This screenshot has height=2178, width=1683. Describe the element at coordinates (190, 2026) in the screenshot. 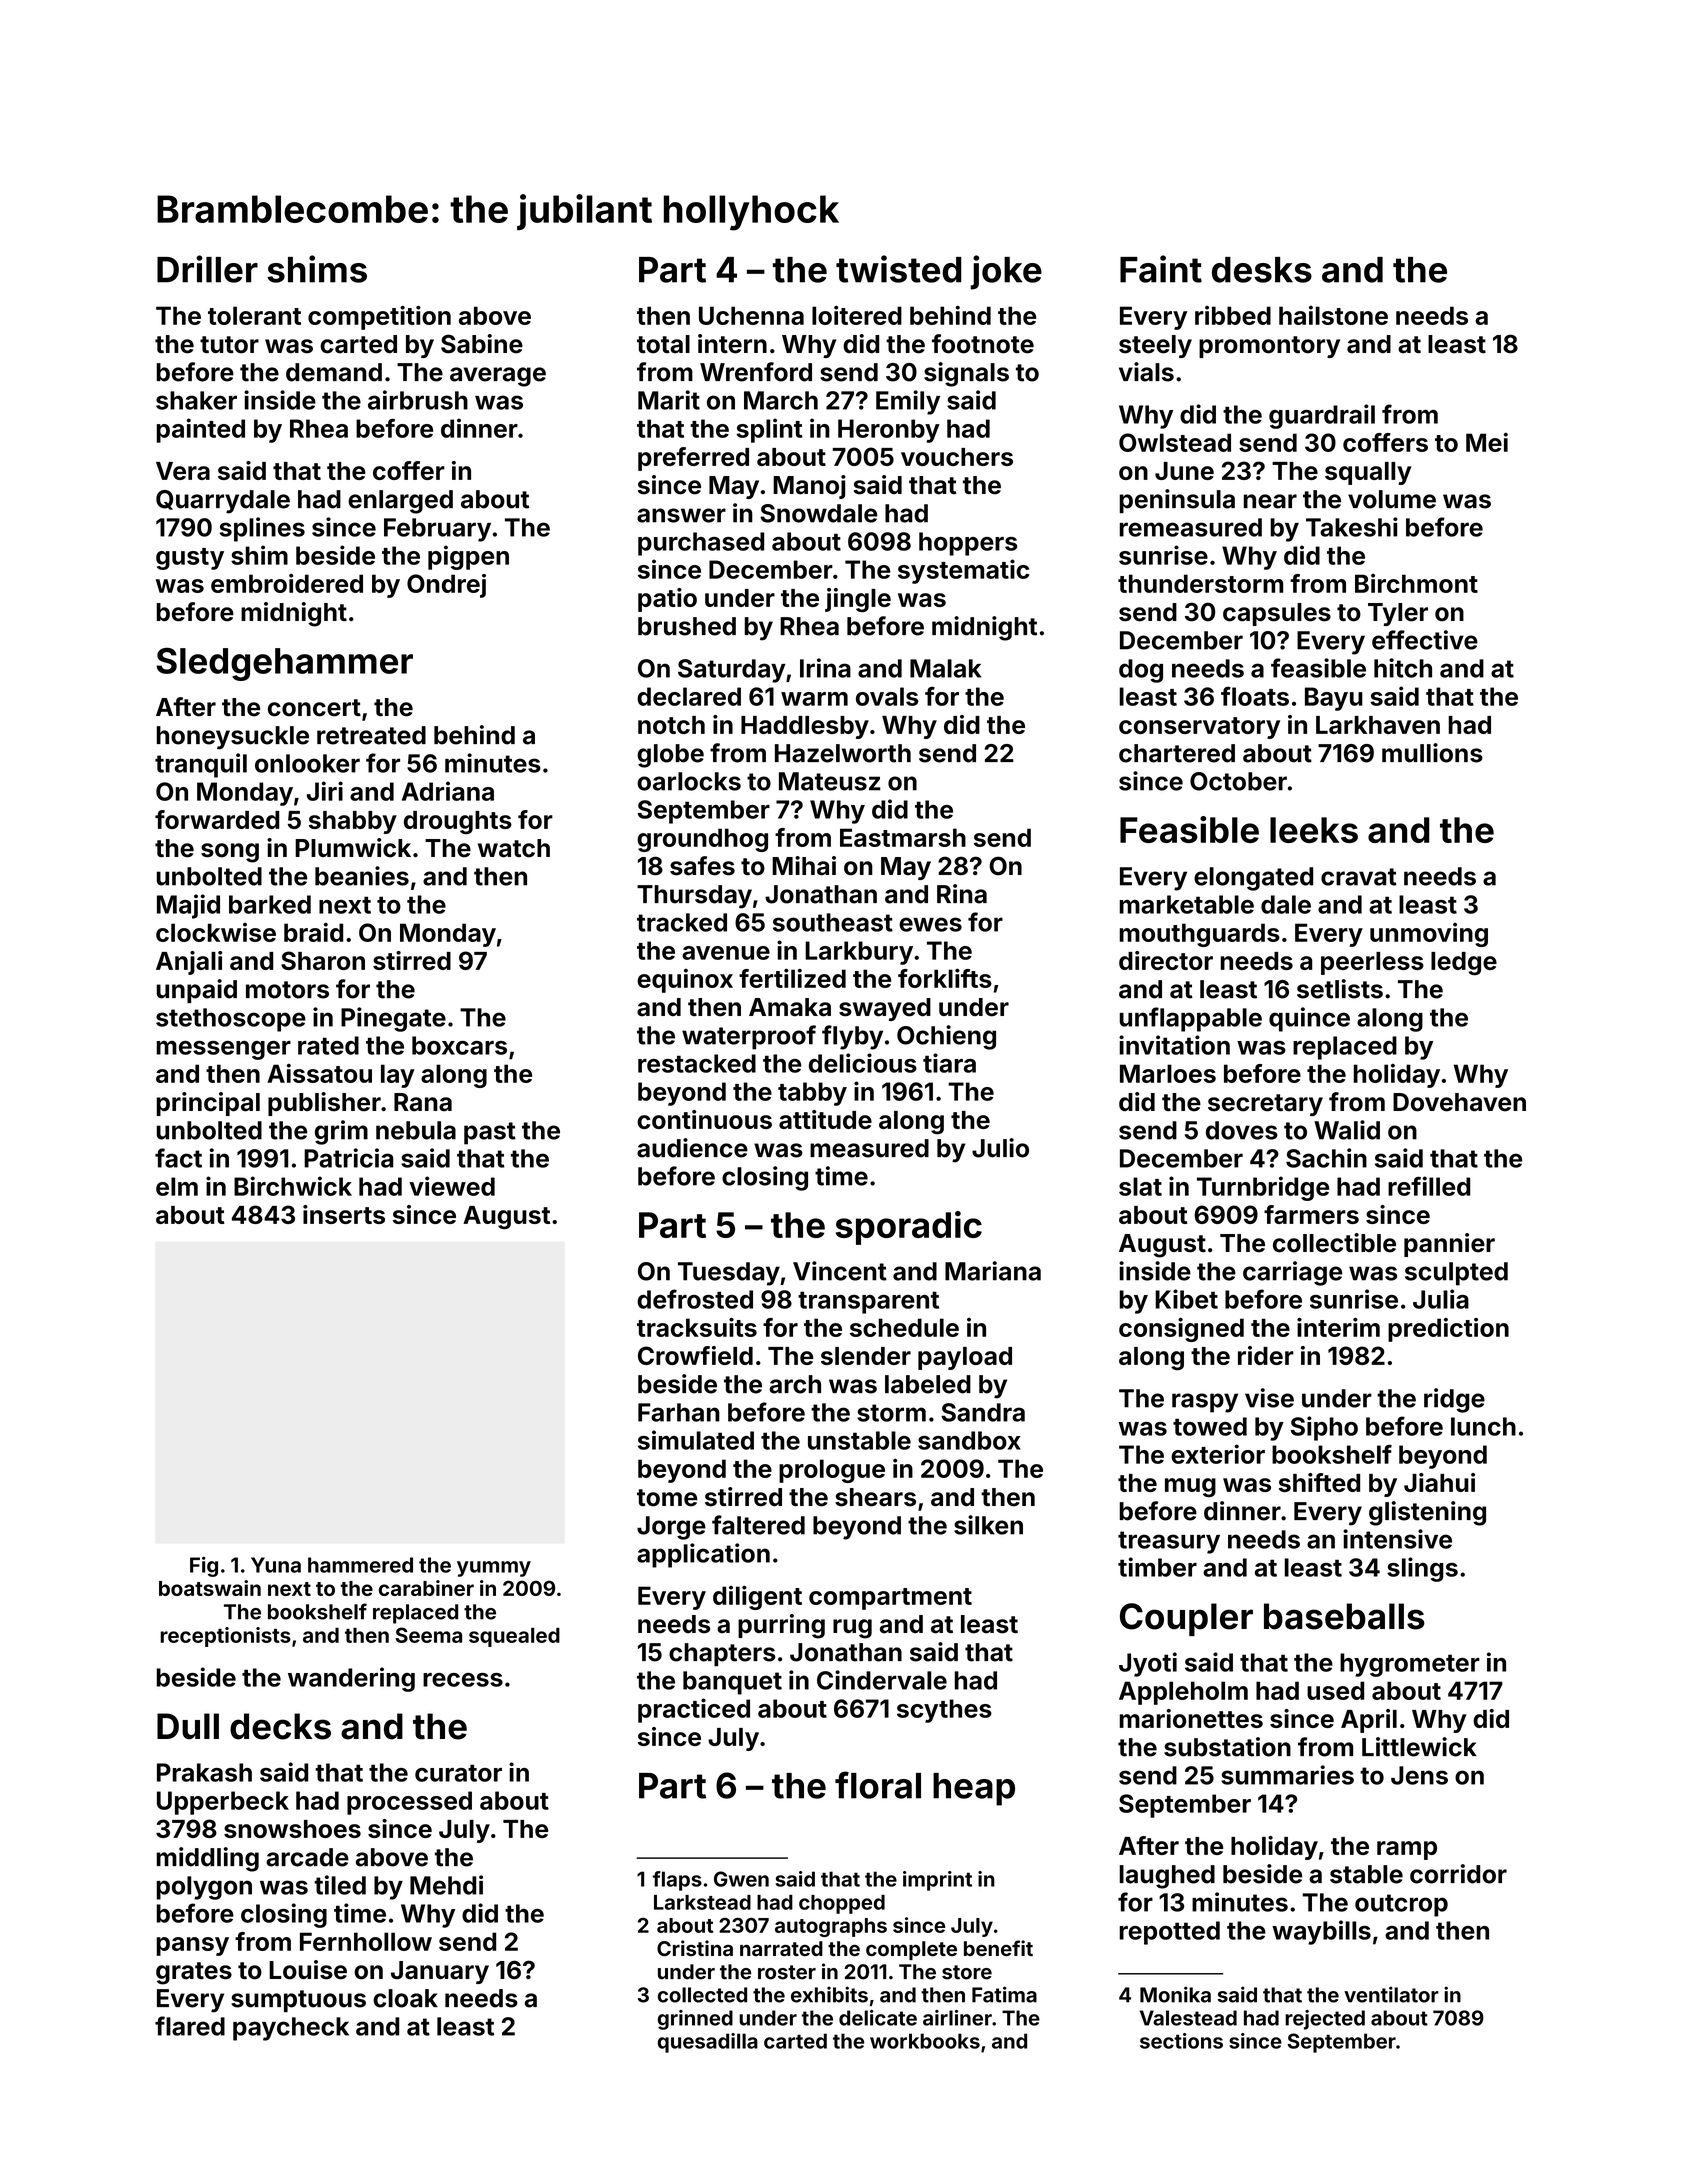

I see `flared` at that location.
